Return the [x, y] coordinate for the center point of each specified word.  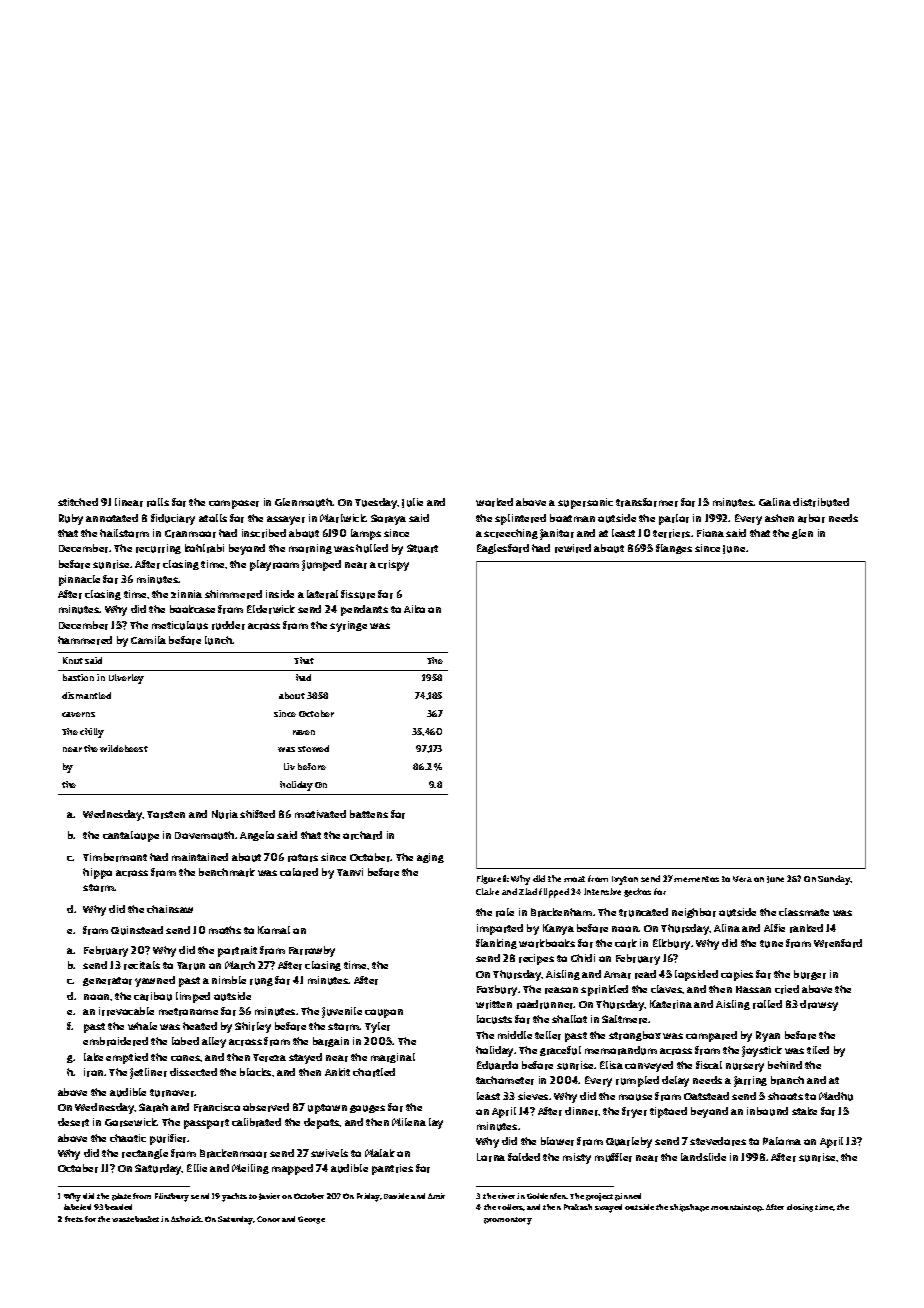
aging [430, 858]
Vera [742, 879]
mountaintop [736, 1208]
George [311, 1220]
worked [494, 502]
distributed [821, 502]
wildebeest [124, 748]
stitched [78, 502]
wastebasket [135, 1219]
